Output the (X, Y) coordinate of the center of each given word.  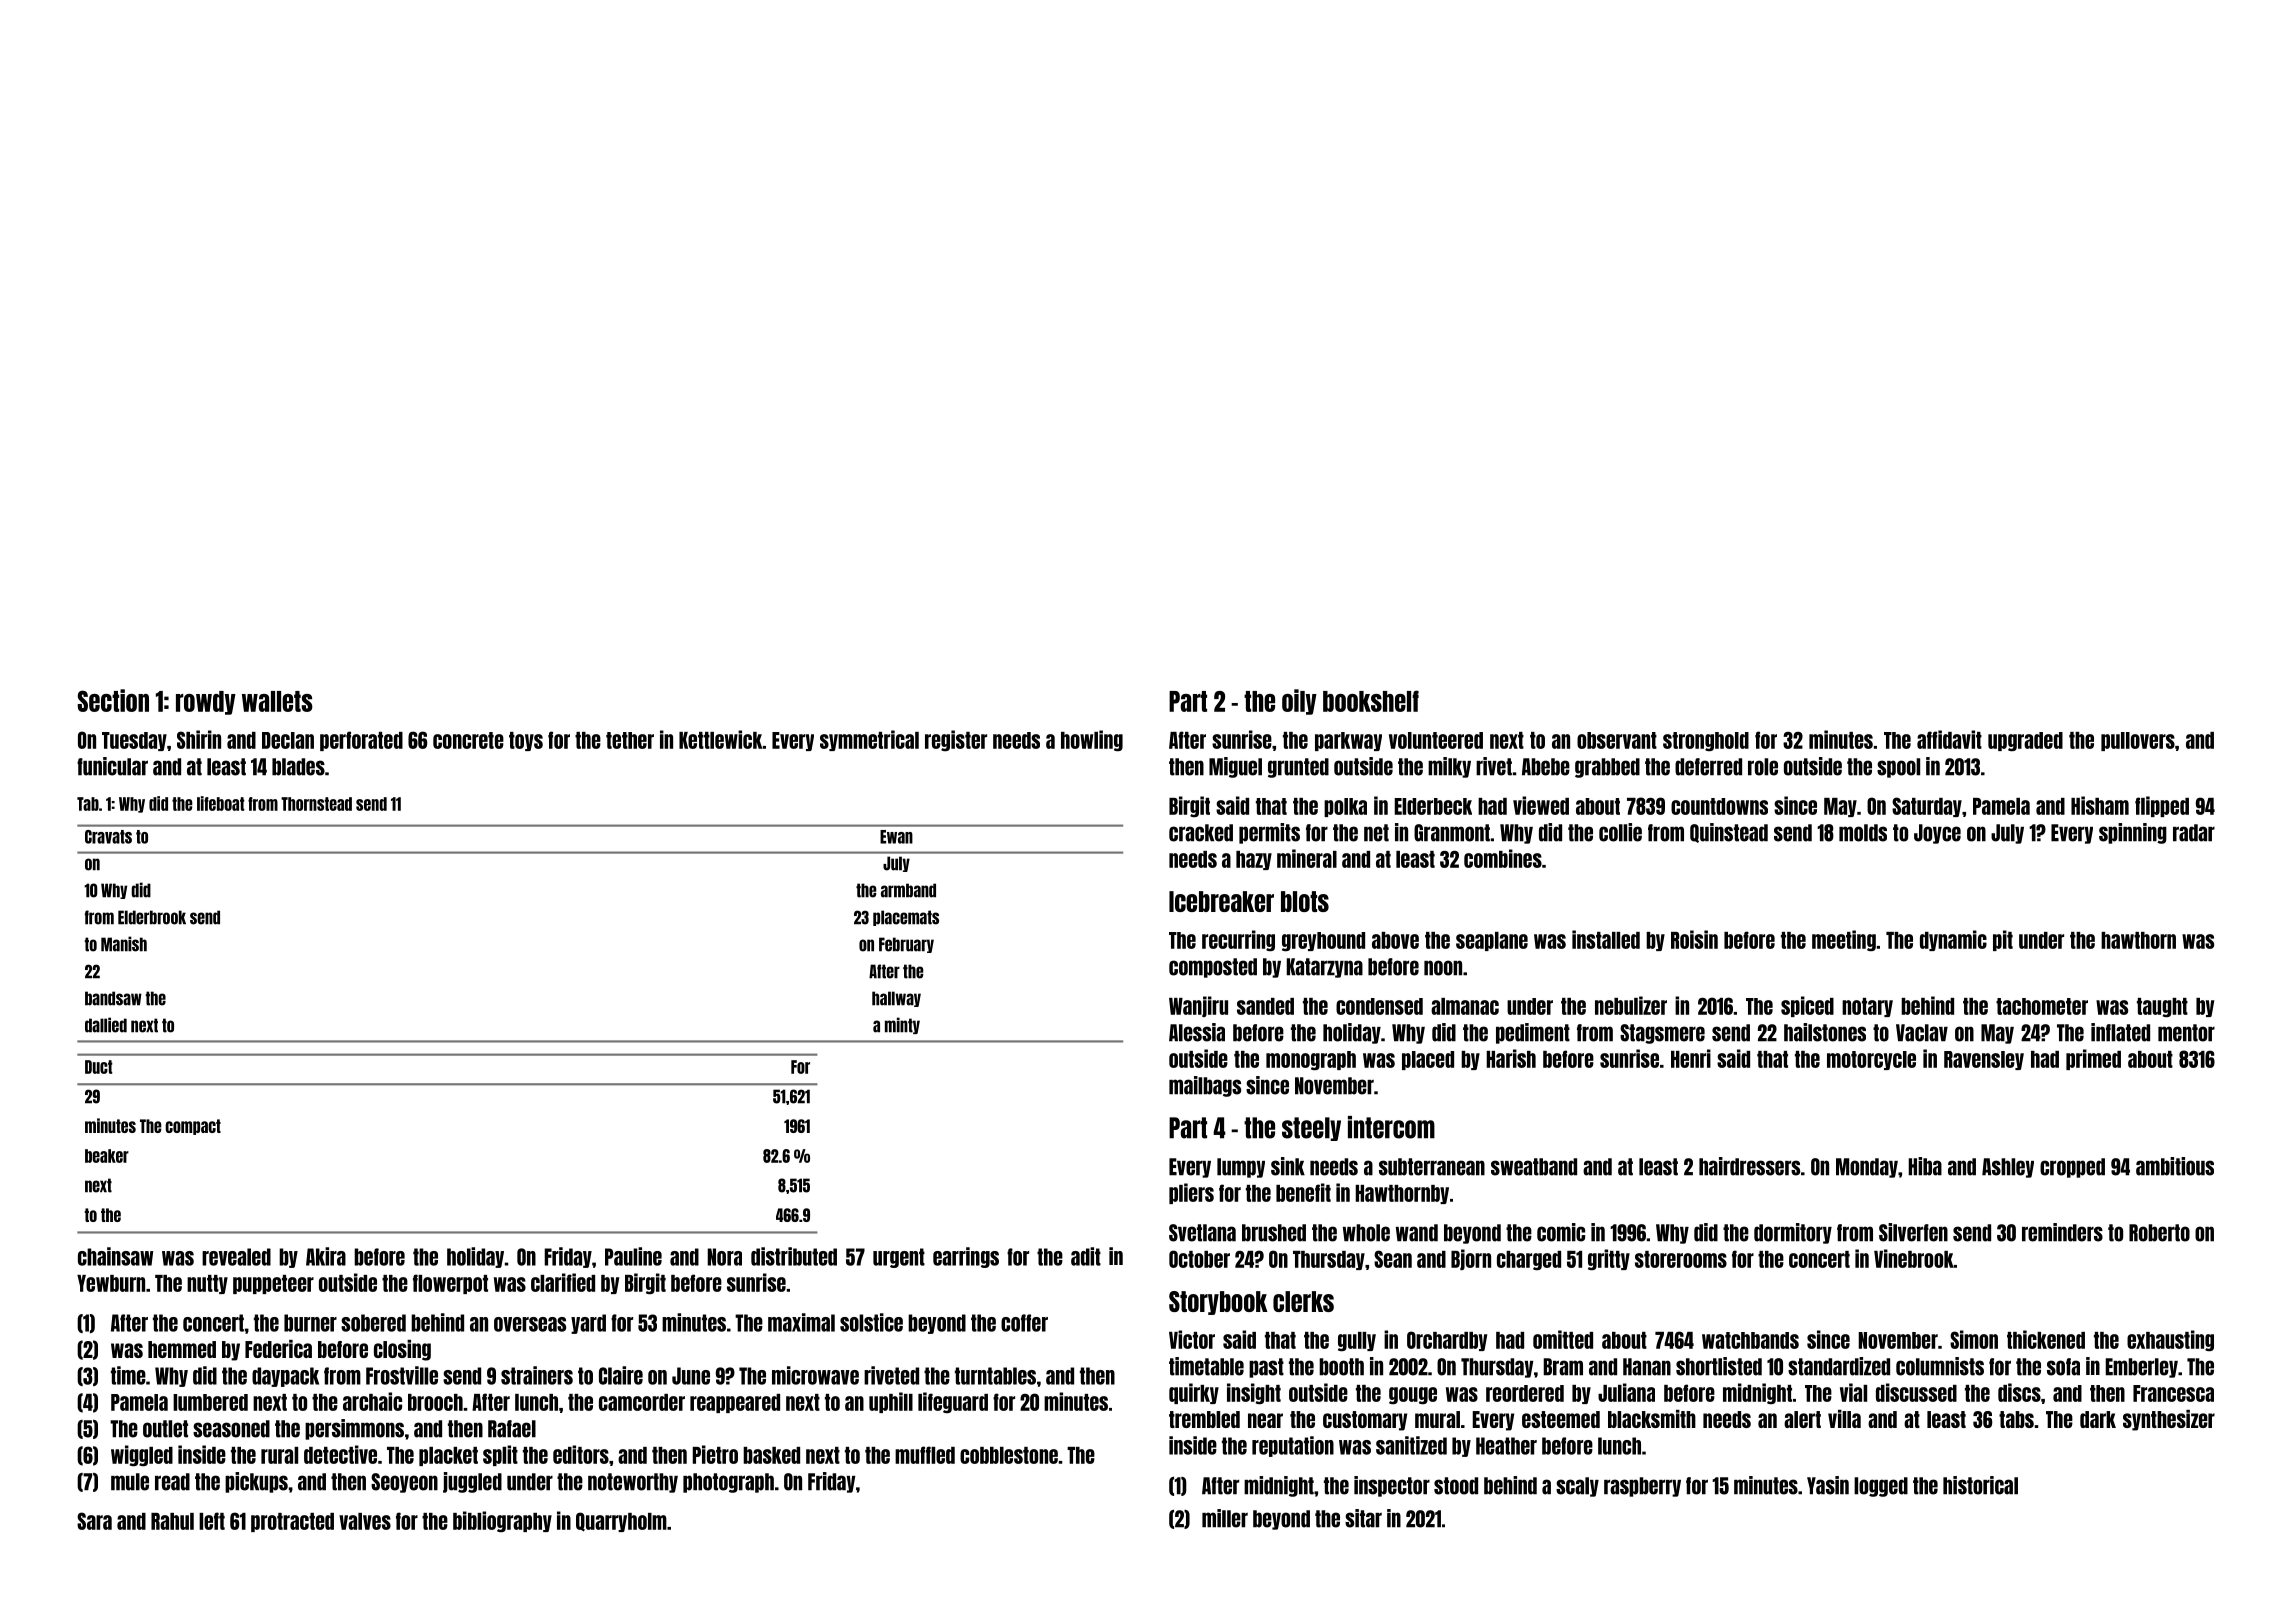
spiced (1807, 1006)
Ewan (896, 837)
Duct (99, 1067)
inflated (2120, 1032)
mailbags (1205, 1086)
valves (365, 1521)
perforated (361, 741)
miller (1225, 1518)
